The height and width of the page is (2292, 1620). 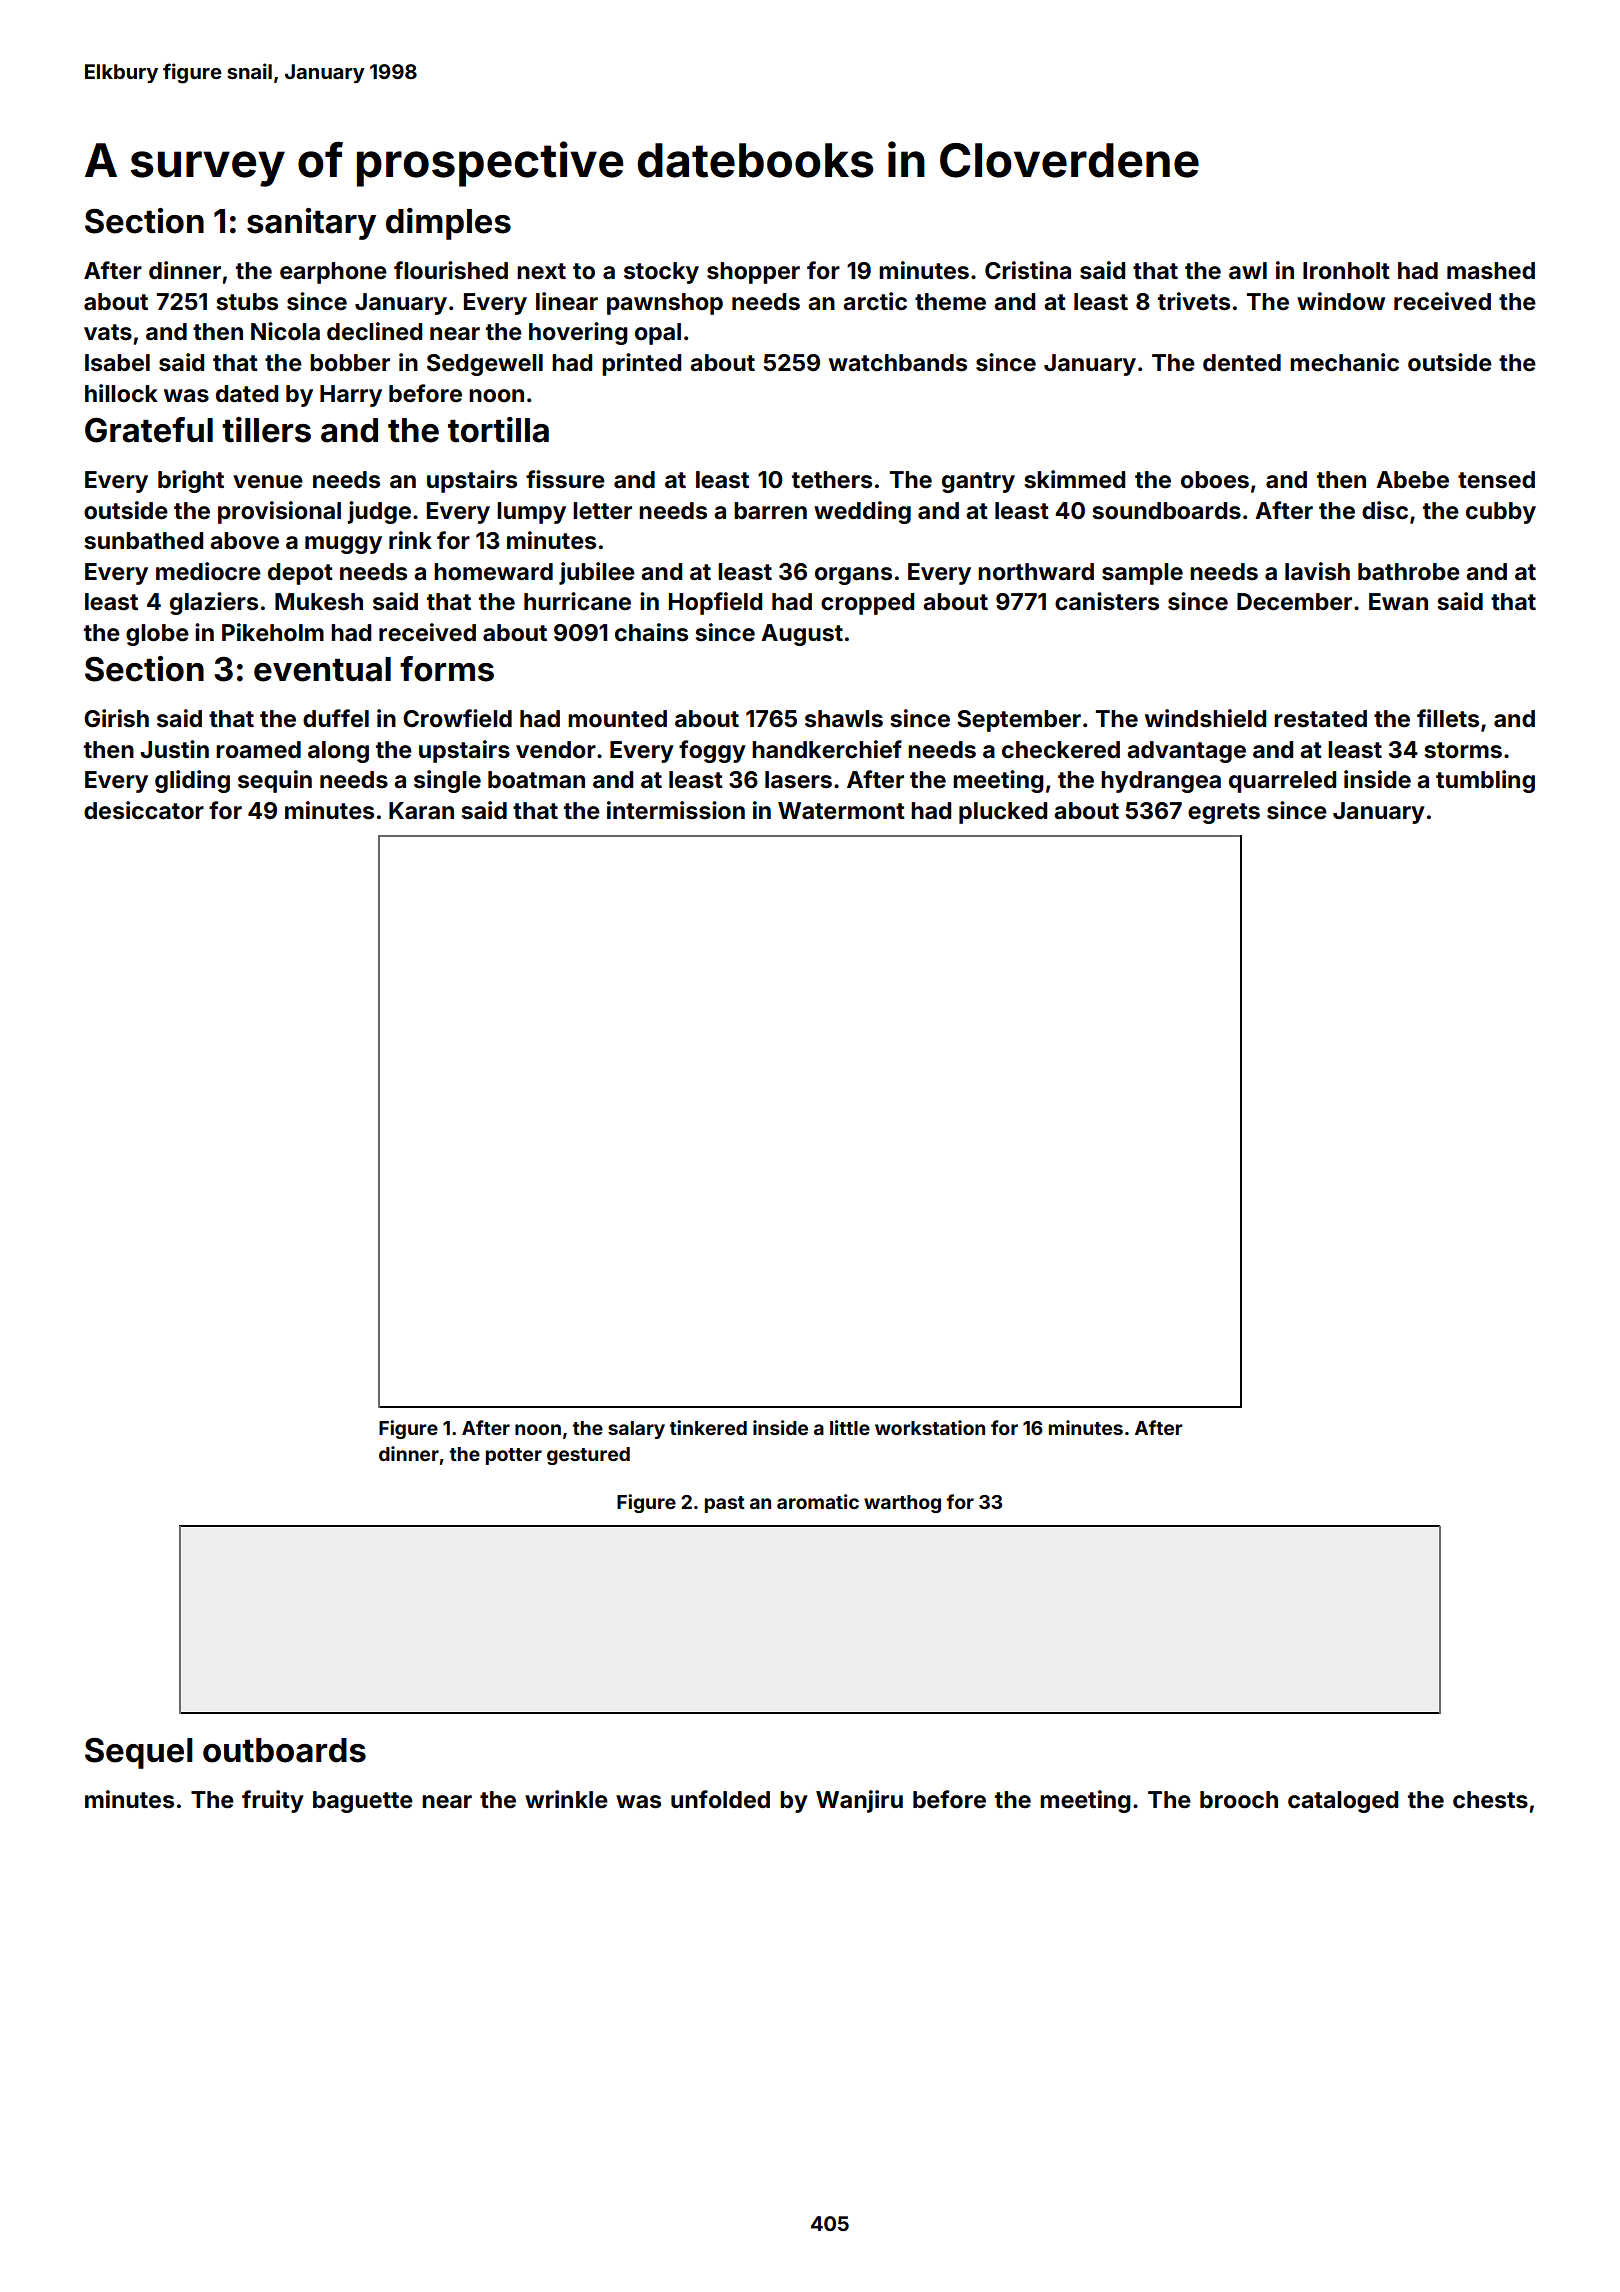 What do you see at coordinates (144, 810) in the page?
I see `desiccator` at bounding box center [144, 810].
